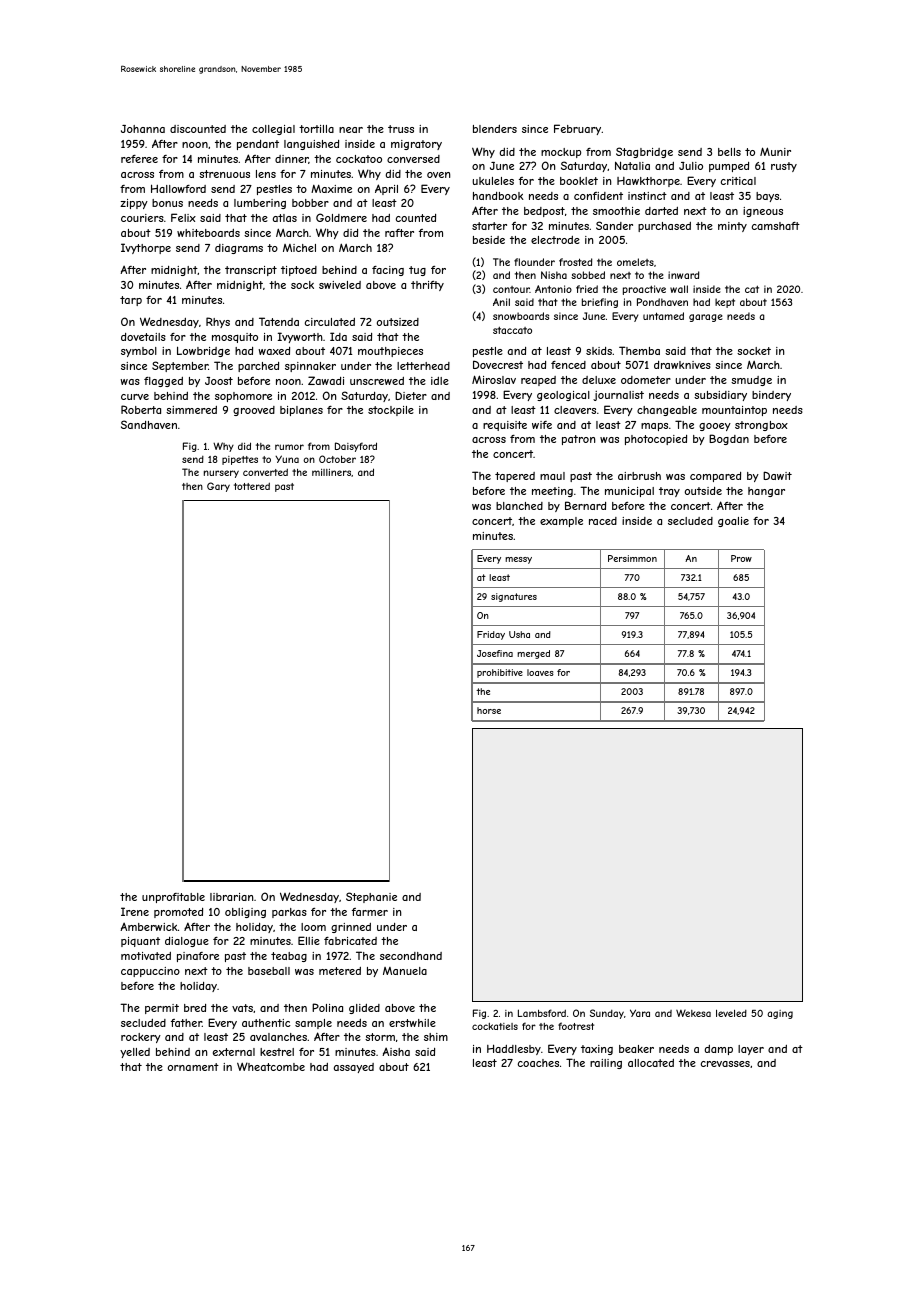 This screenshot has height=1308, width=924. What do you see at coordinates (518, 560) in the screenshot?
I see `messy` at bounding box center [518, 560].
